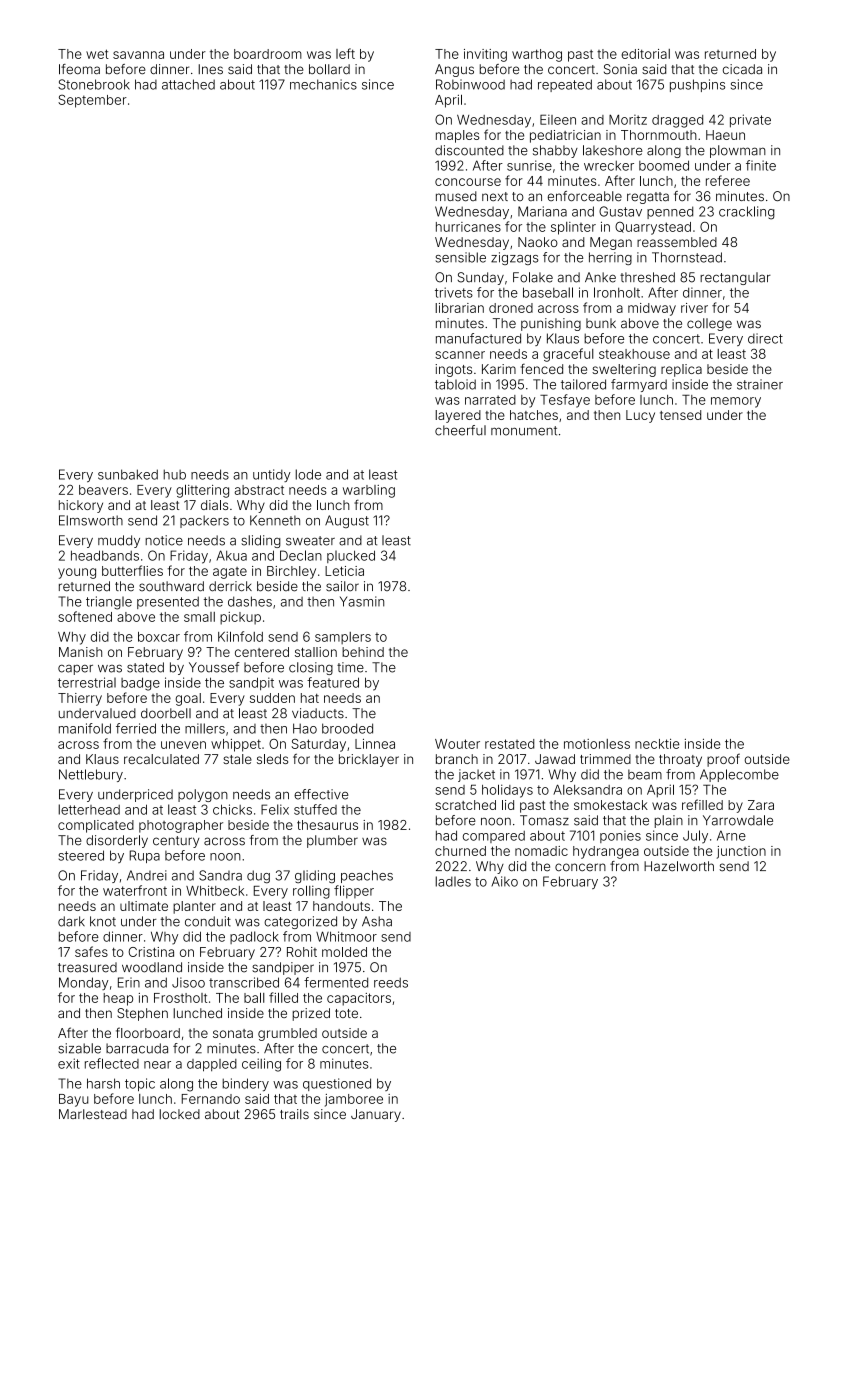 The height and width of the page is (1400, 849). Describe the element at coordinates (657, 744) in the page. I see `necktie` at that location.
